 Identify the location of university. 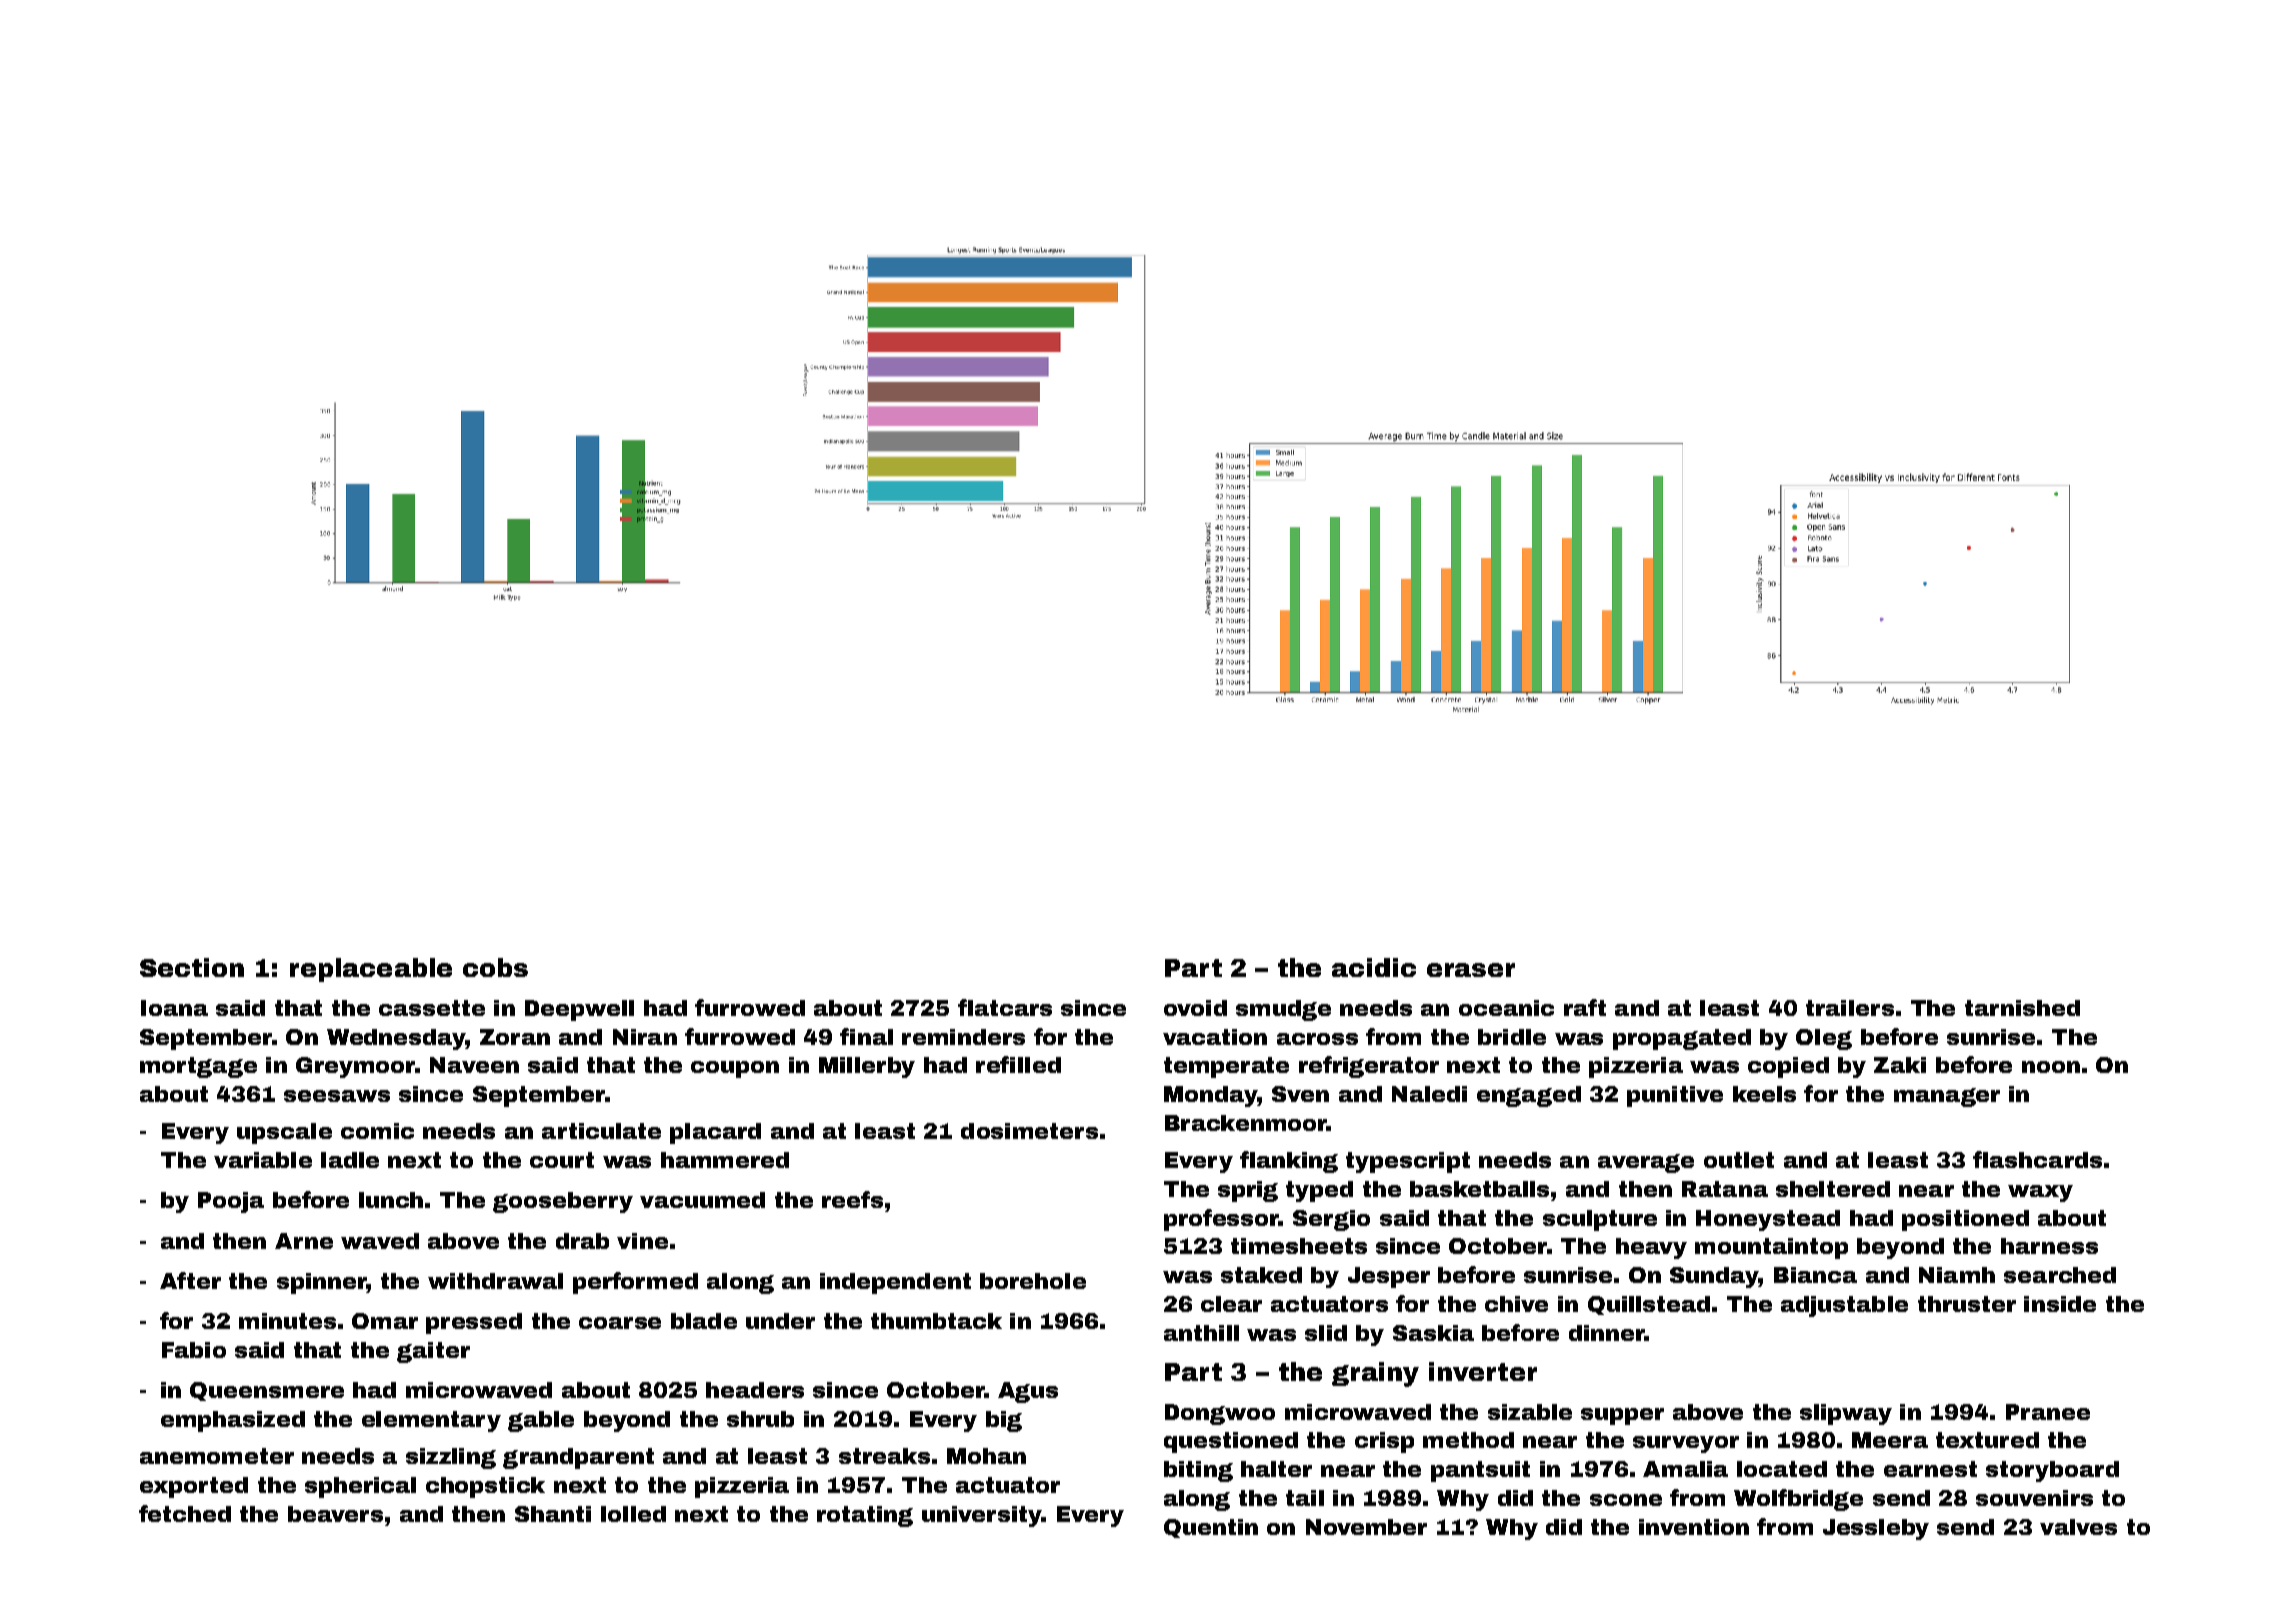
(982, 1516).
